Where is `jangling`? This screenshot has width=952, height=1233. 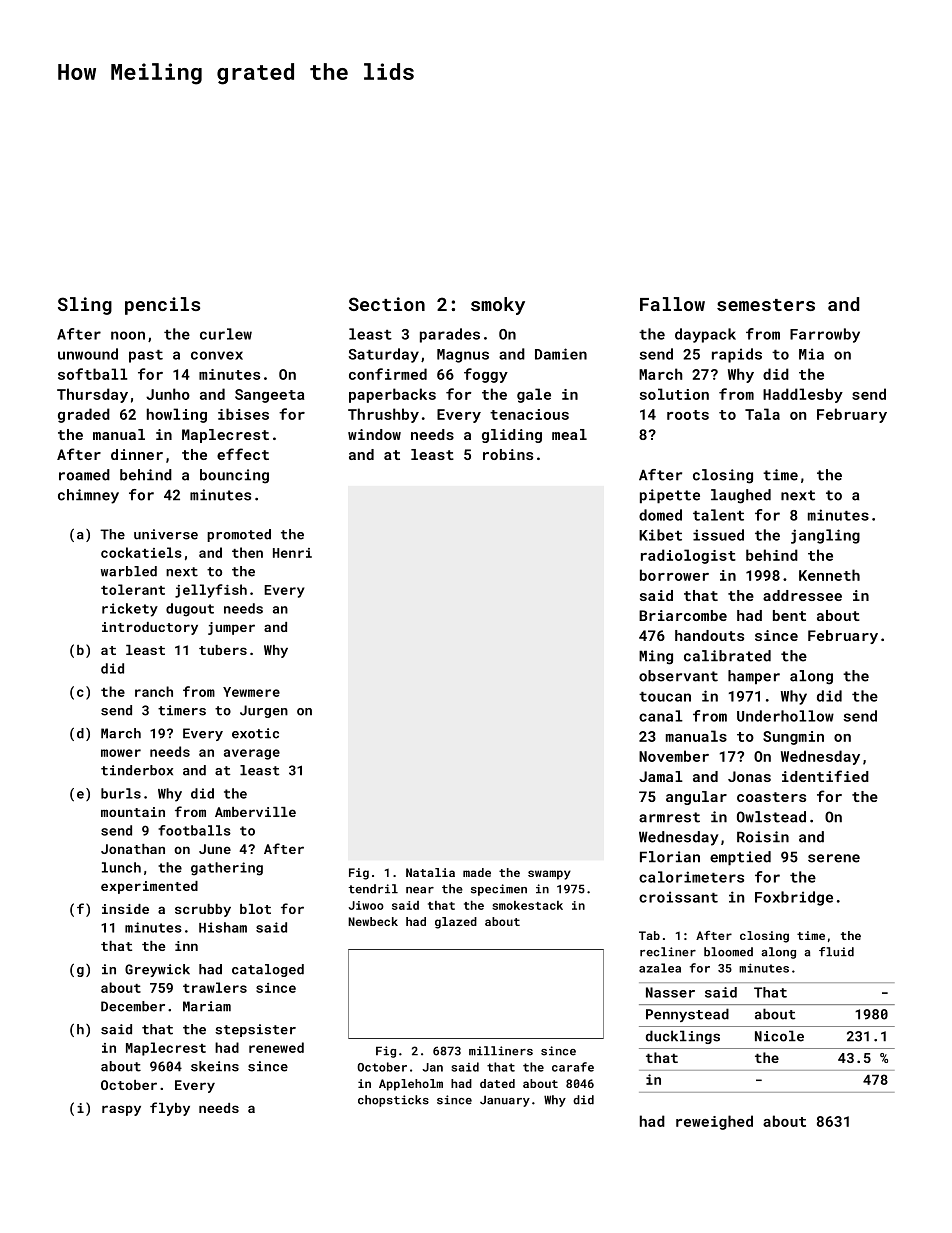
jangling is located at coordinates (825, 536).
